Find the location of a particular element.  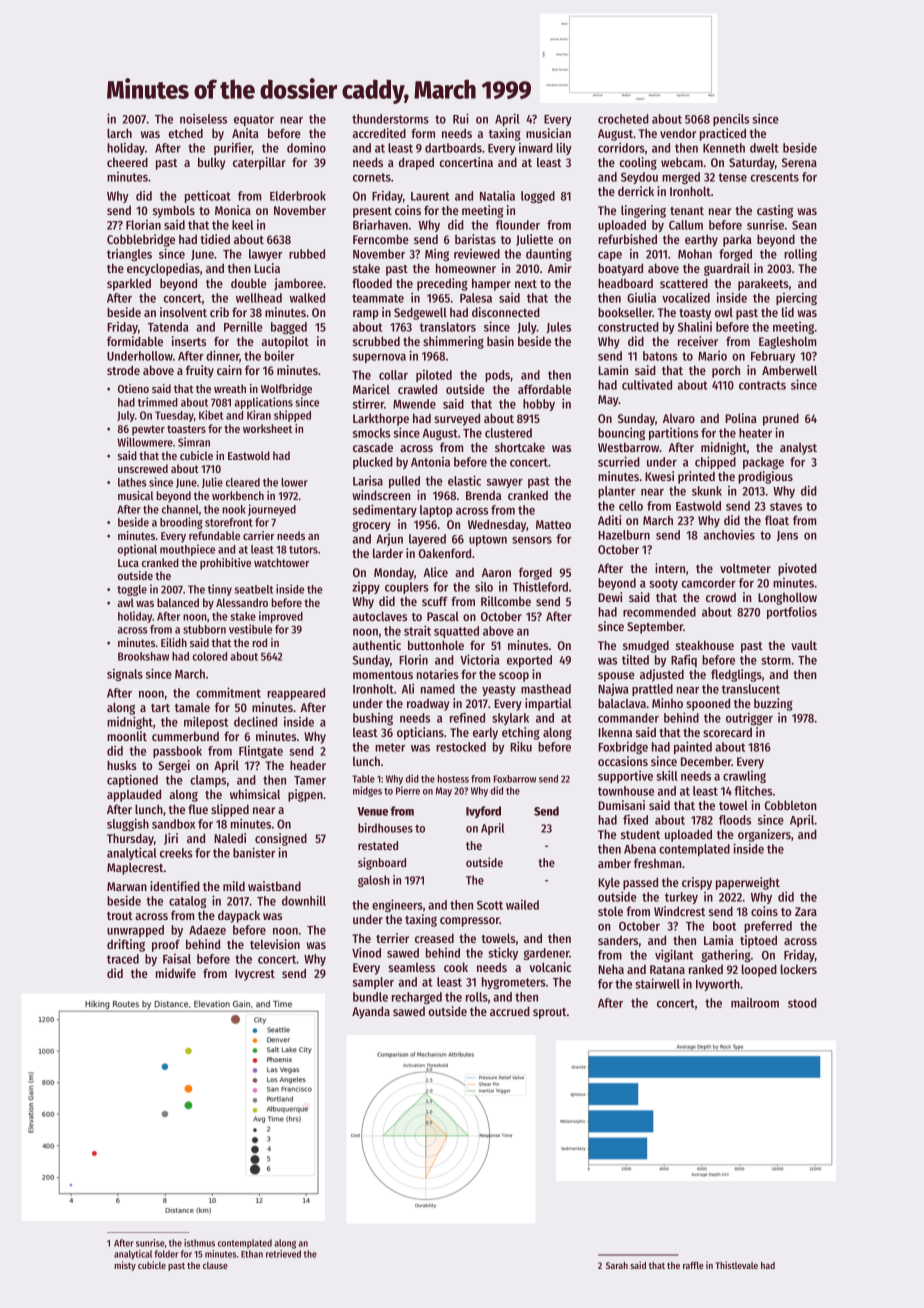

earthy is located at coordinates (701, 240).
